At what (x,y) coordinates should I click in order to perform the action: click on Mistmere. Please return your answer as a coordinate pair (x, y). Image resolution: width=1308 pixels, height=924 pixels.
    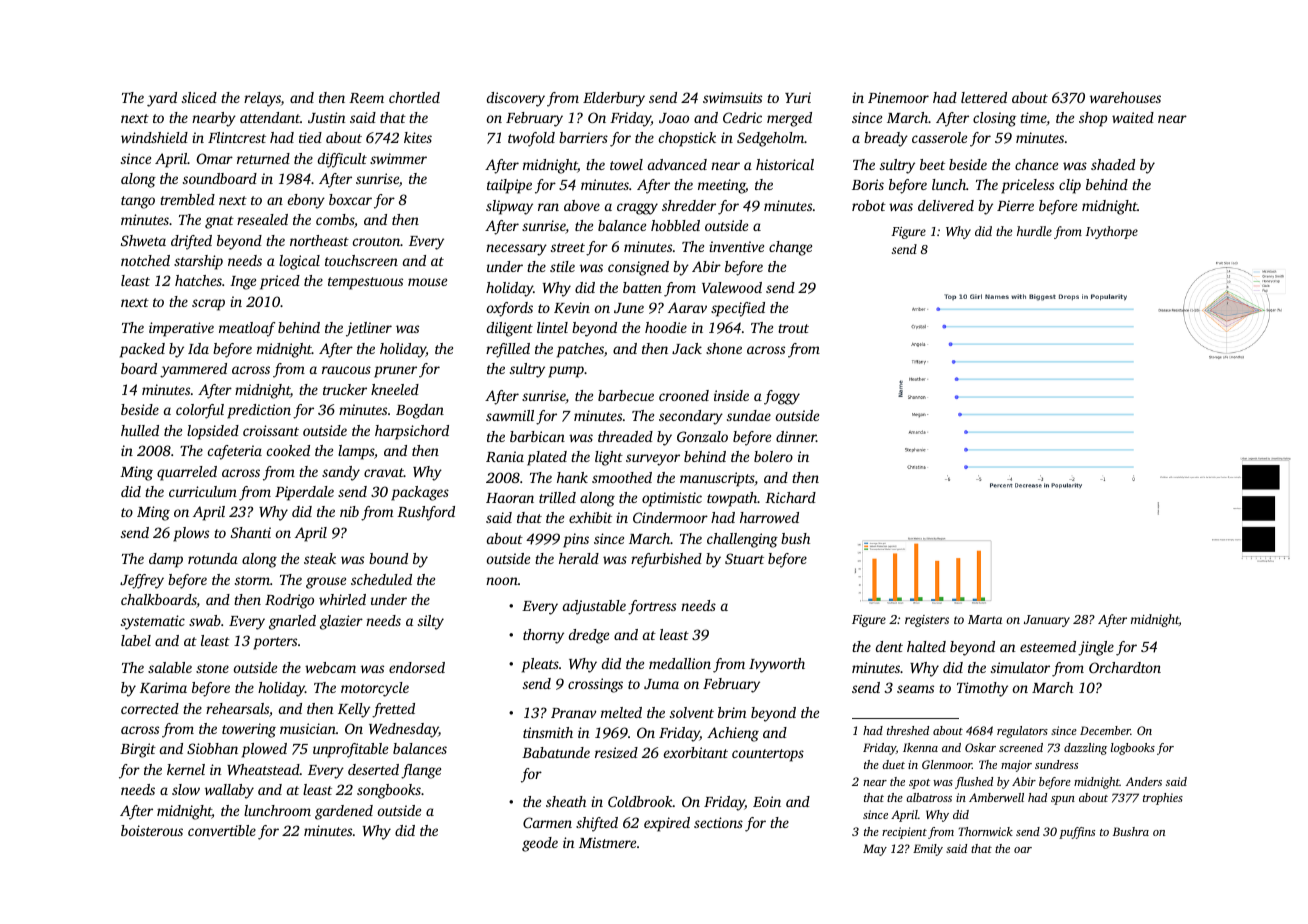
    Looking at the image, I should click on (607, 842).
